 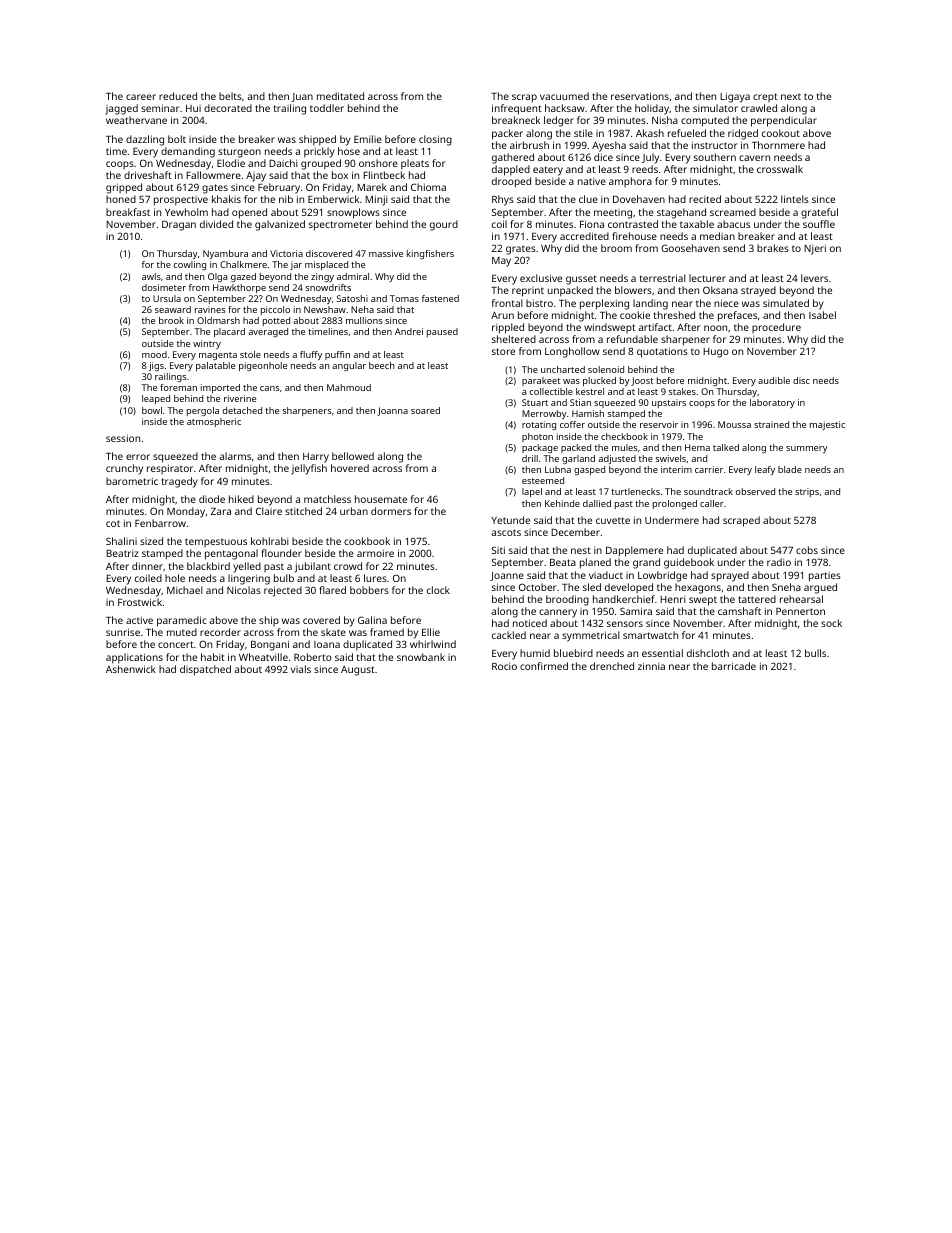 I want to click on radio, so click(x=779, y=562).
